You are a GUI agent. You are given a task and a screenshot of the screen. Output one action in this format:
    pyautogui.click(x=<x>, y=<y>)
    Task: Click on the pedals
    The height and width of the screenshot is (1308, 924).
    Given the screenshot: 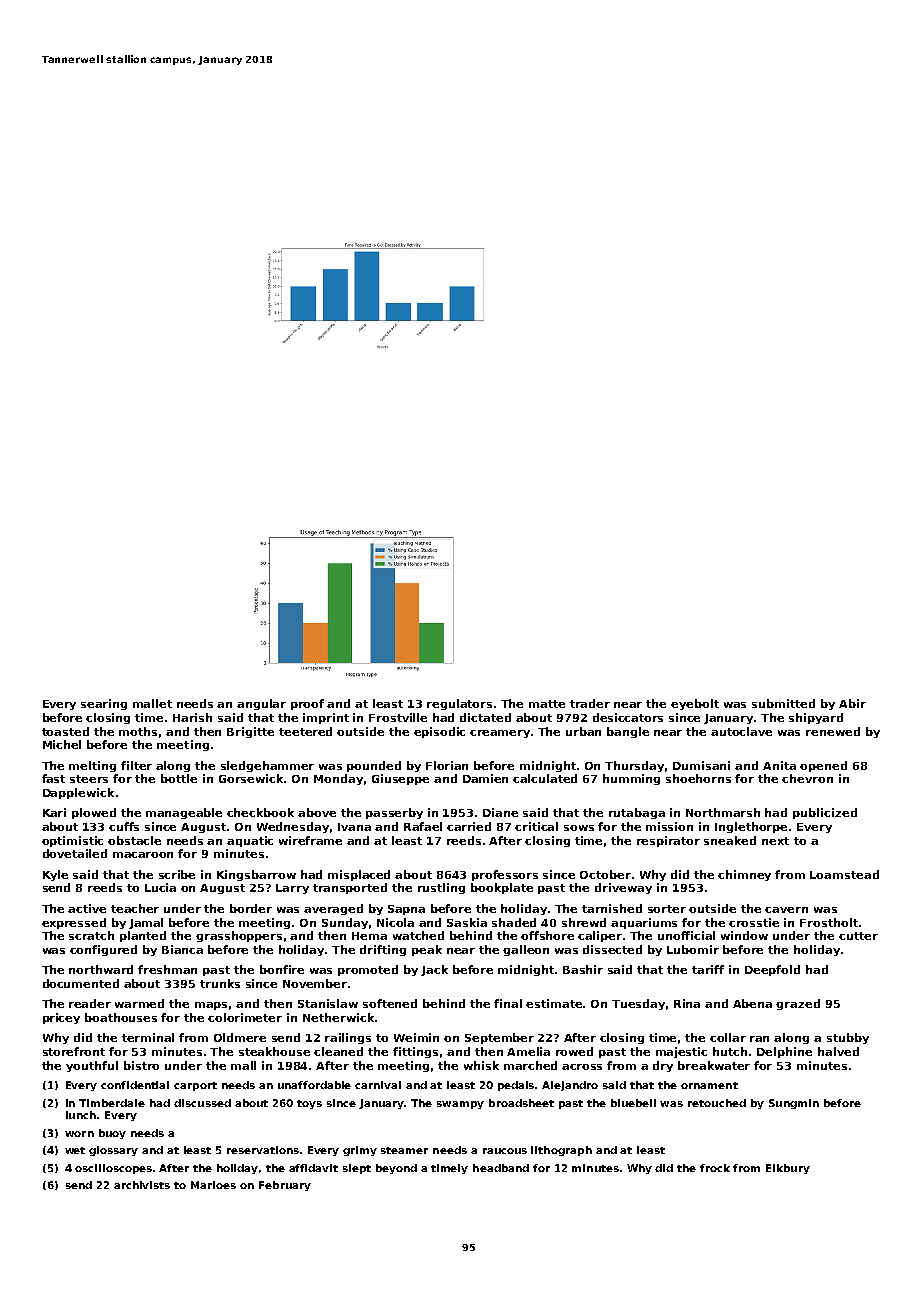 What is the action you would take?
    pyautogui.click(x=517, y=1086)
